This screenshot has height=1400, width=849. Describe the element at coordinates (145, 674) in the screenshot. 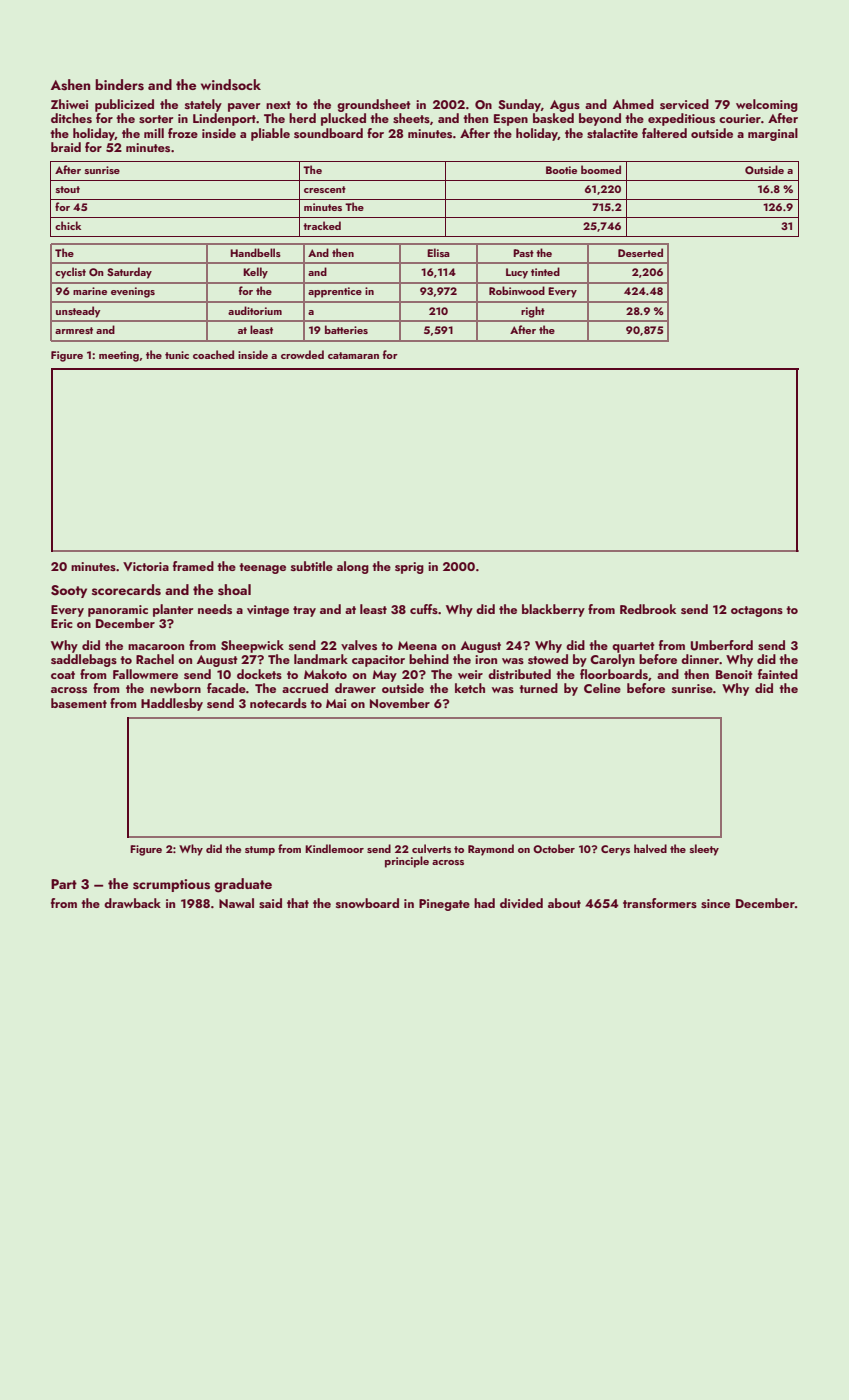

I see `Fallowmere` at that location.
